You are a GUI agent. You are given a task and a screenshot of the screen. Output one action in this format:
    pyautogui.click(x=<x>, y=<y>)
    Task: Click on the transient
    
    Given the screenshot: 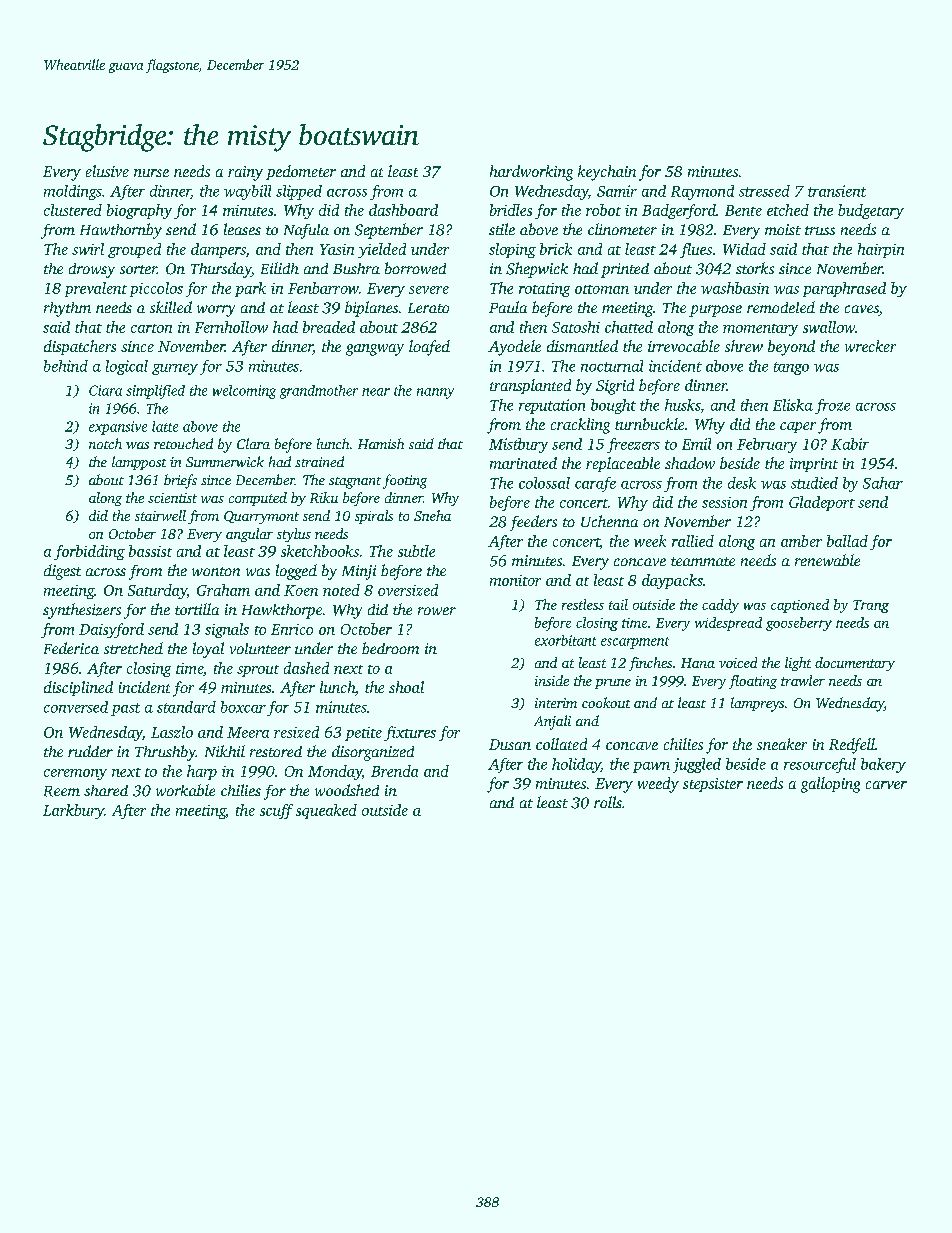 What is the action you would take?
    pyautogui.click(x=837, y=191)
